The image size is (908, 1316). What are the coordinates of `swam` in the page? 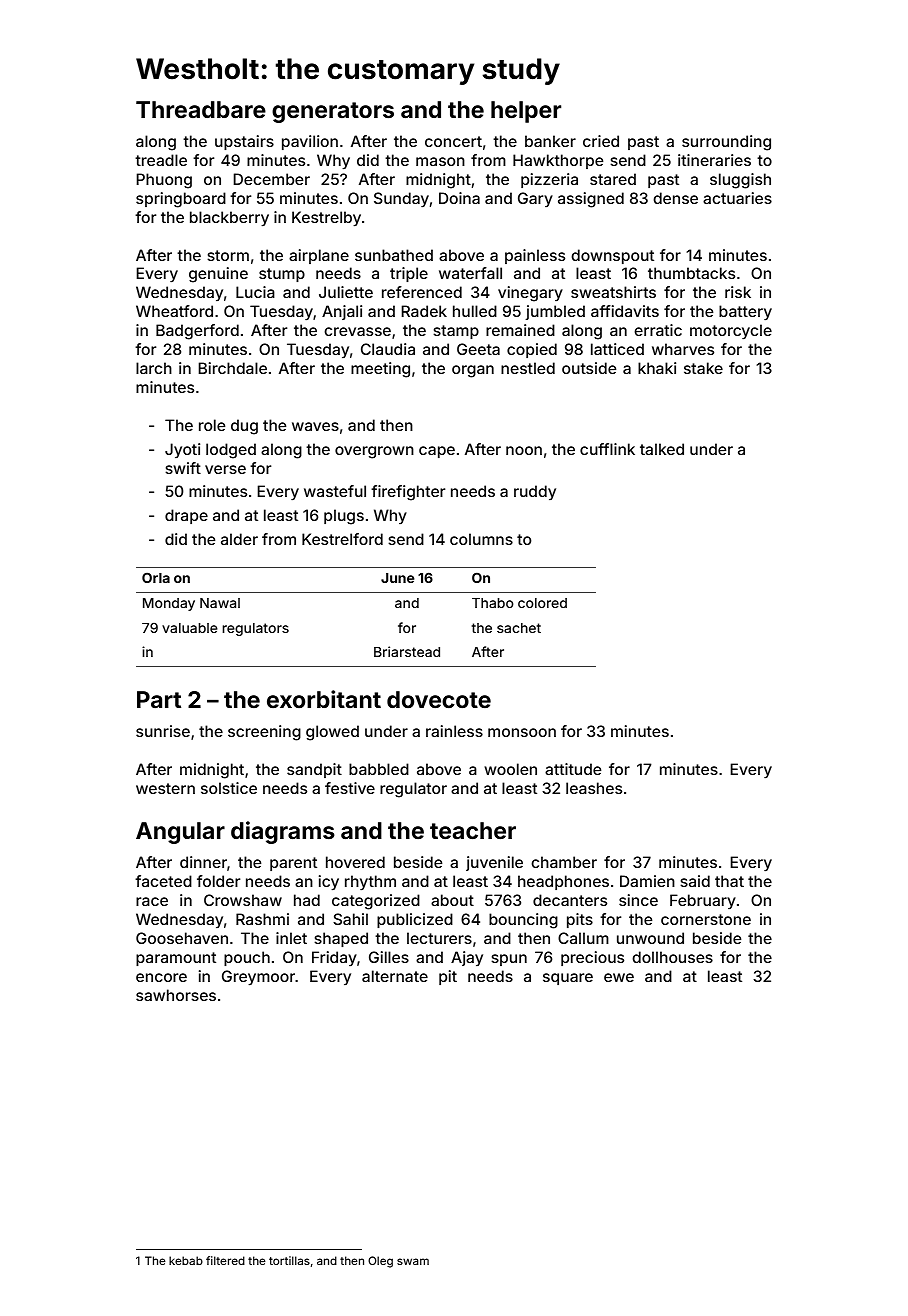 It's located at (413, 1261).
